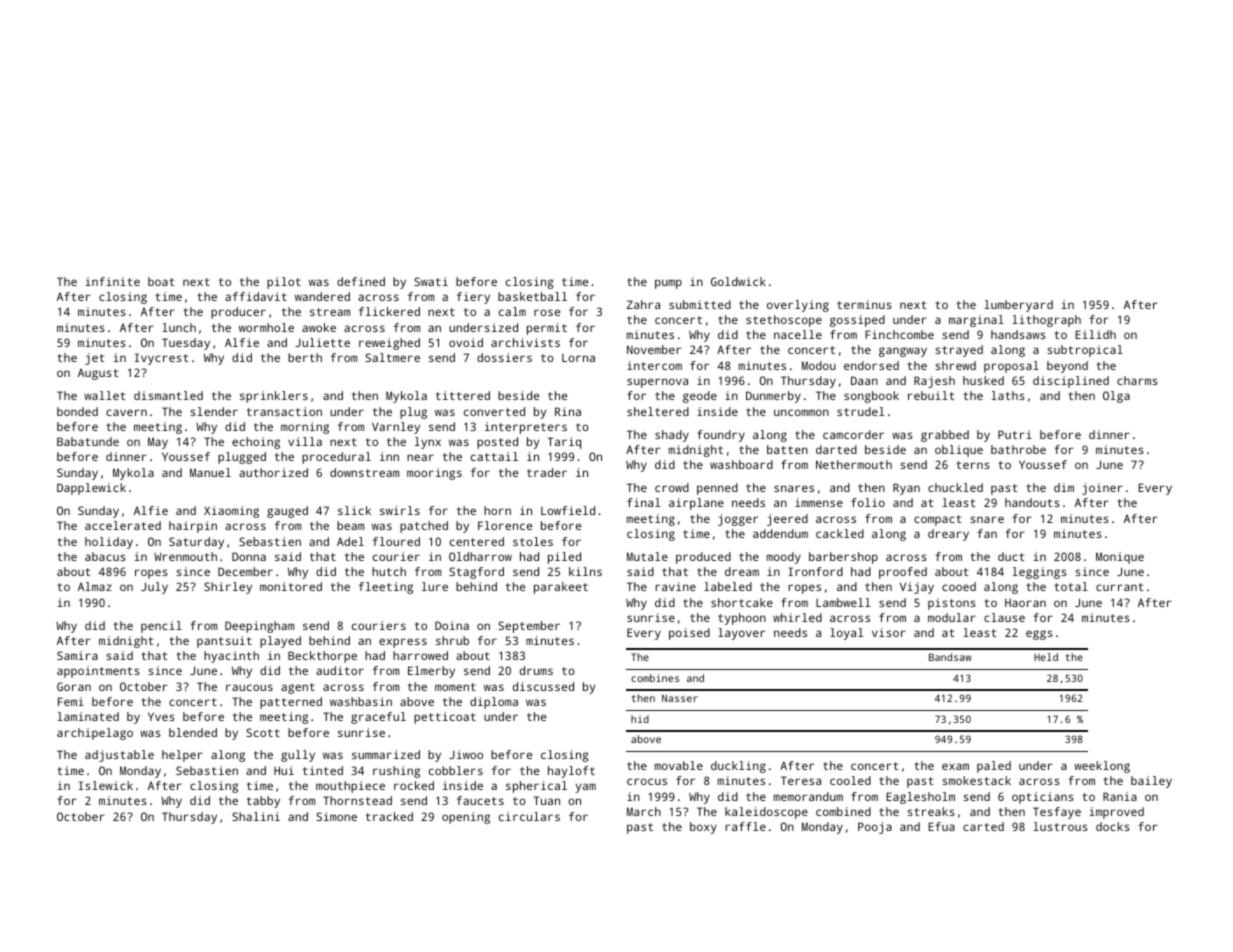 This screenshot has width=1233, height=952. Describe the element at coordinates (672, 487) in the screenshot. I see `crowd` at that location.
